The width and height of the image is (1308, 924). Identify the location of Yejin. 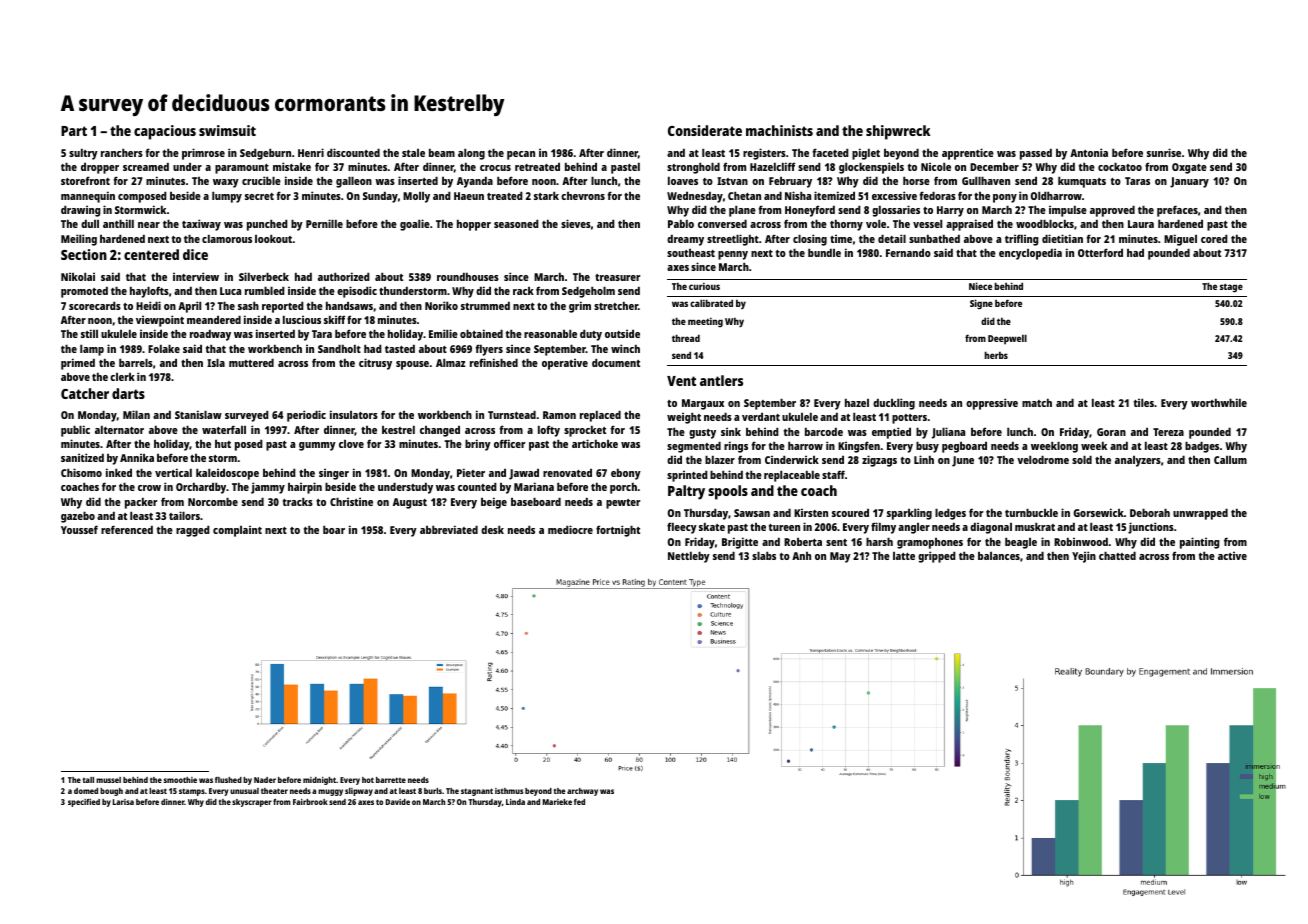
(1084, 557).
